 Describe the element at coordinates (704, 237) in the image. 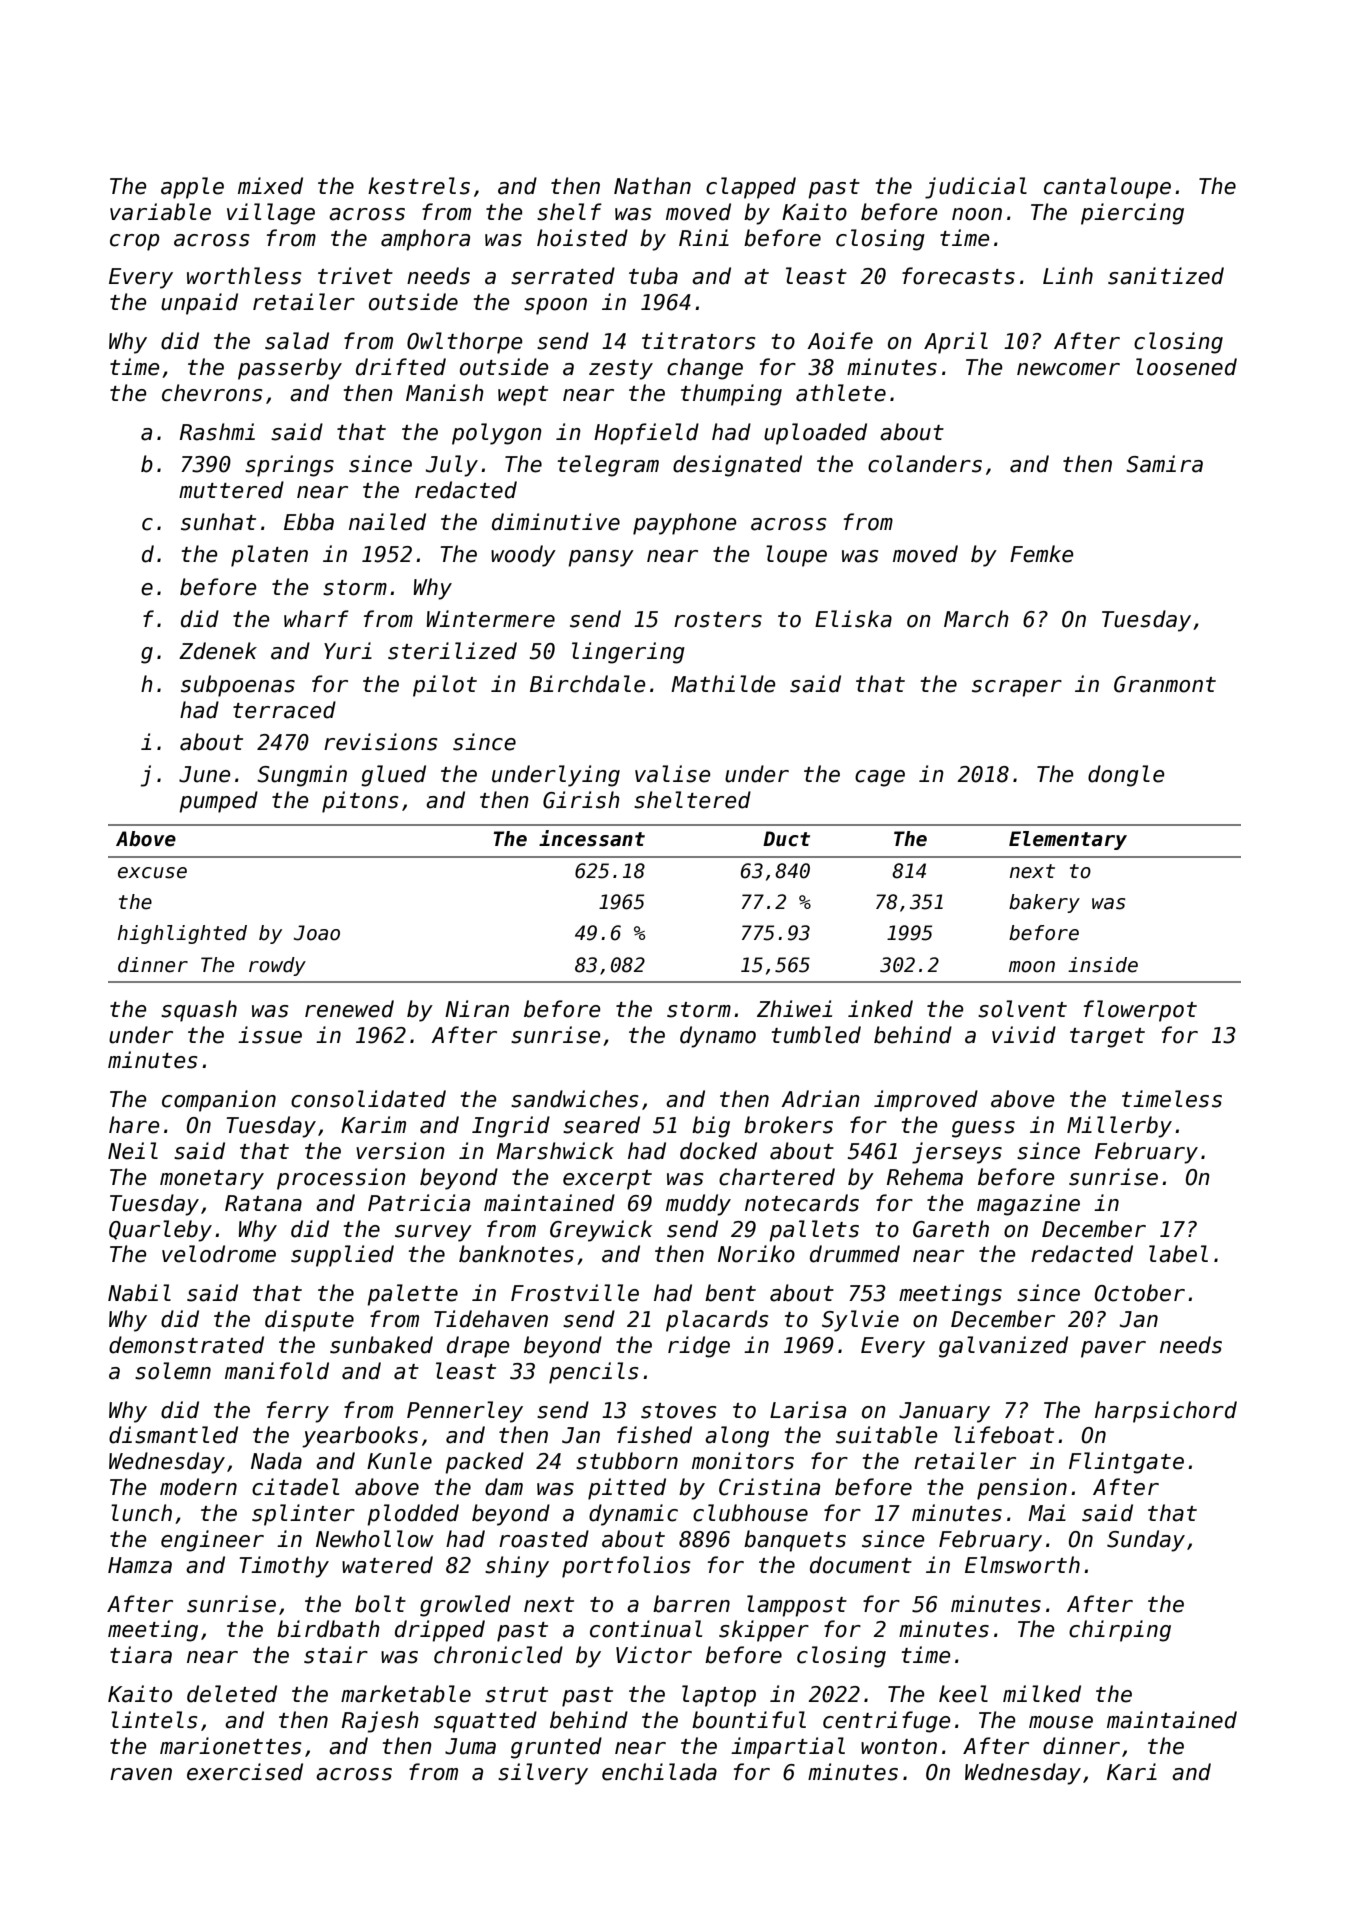

I see `Rini` at that location.
